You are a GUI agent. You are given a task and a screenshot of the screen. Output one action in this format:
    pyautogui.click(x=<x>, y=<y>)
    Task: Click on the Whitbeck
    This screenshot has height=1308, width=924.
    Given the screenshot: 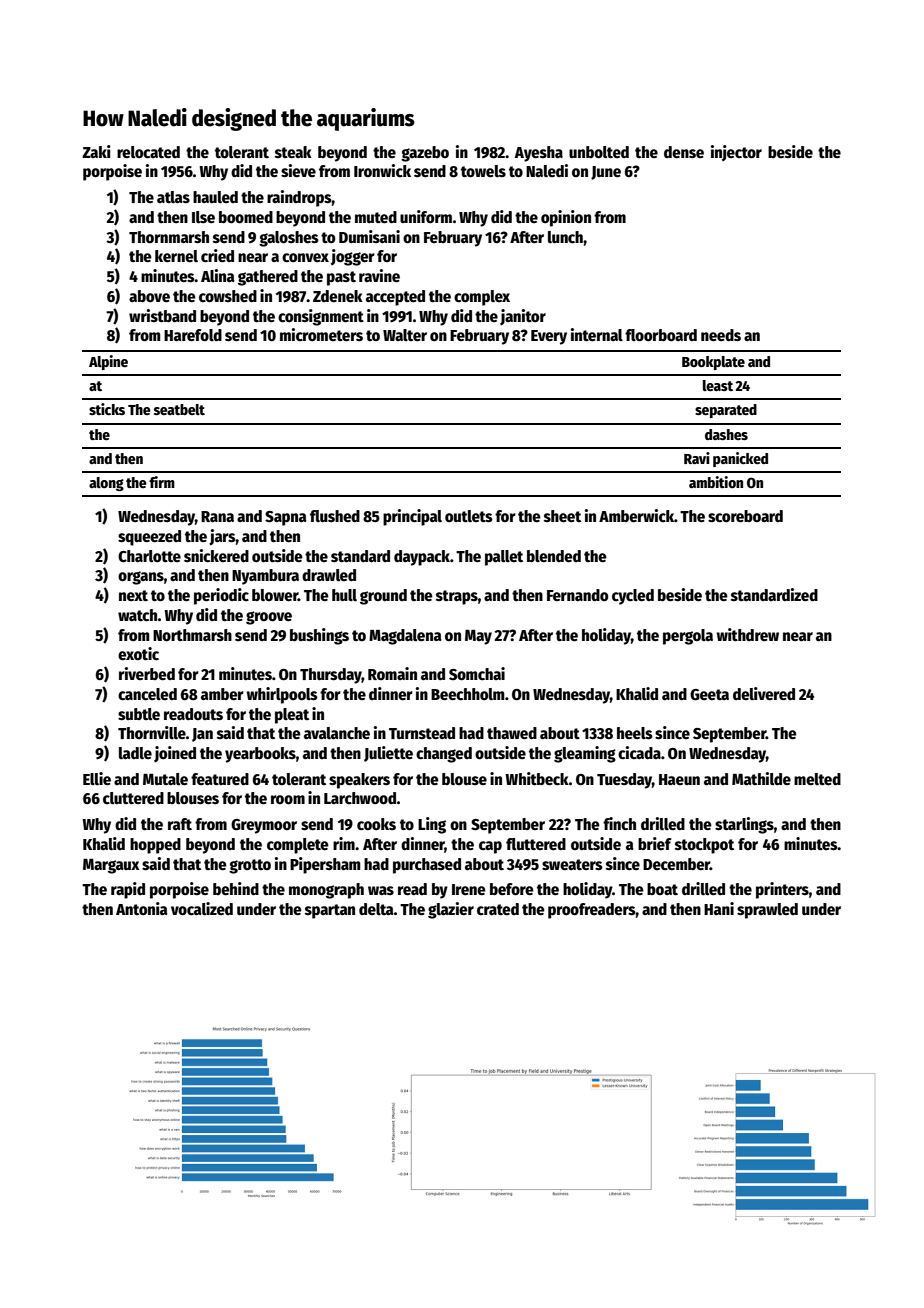 What is the action you would take?
    pyautogui.click(x=537, y=779)
